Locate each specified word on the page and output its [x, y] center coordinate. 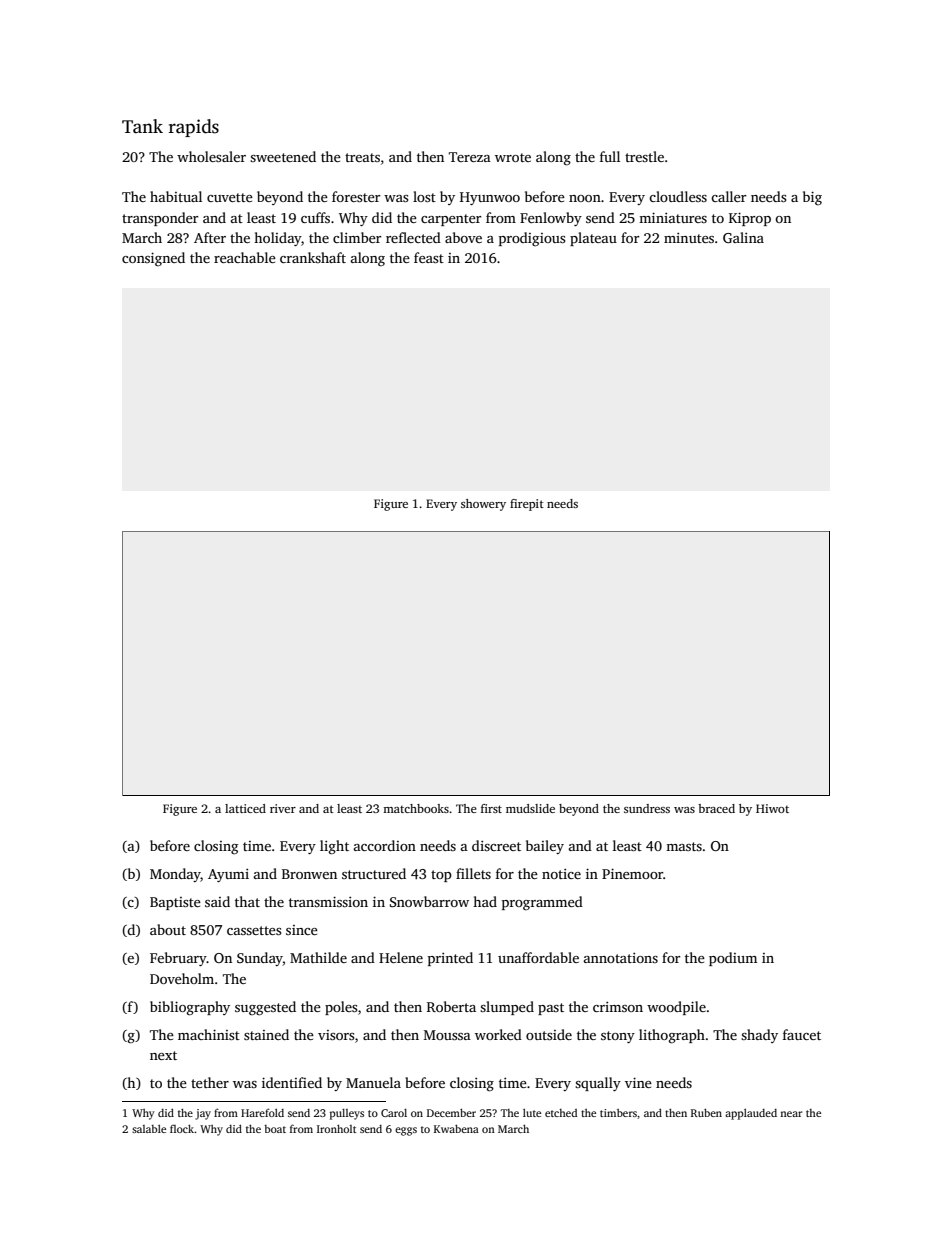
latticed [245, 808]
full [610, 156]
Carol [394, 1113]
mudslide [530, 808]
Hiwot [772, 808]
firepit [527, 505]
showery [483, 505]
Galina [743, 237]
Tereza [470, 157]
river [283, 808]
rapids [194, 128]
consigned [153, 259]
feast [429, 257]
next [163, 1055]
